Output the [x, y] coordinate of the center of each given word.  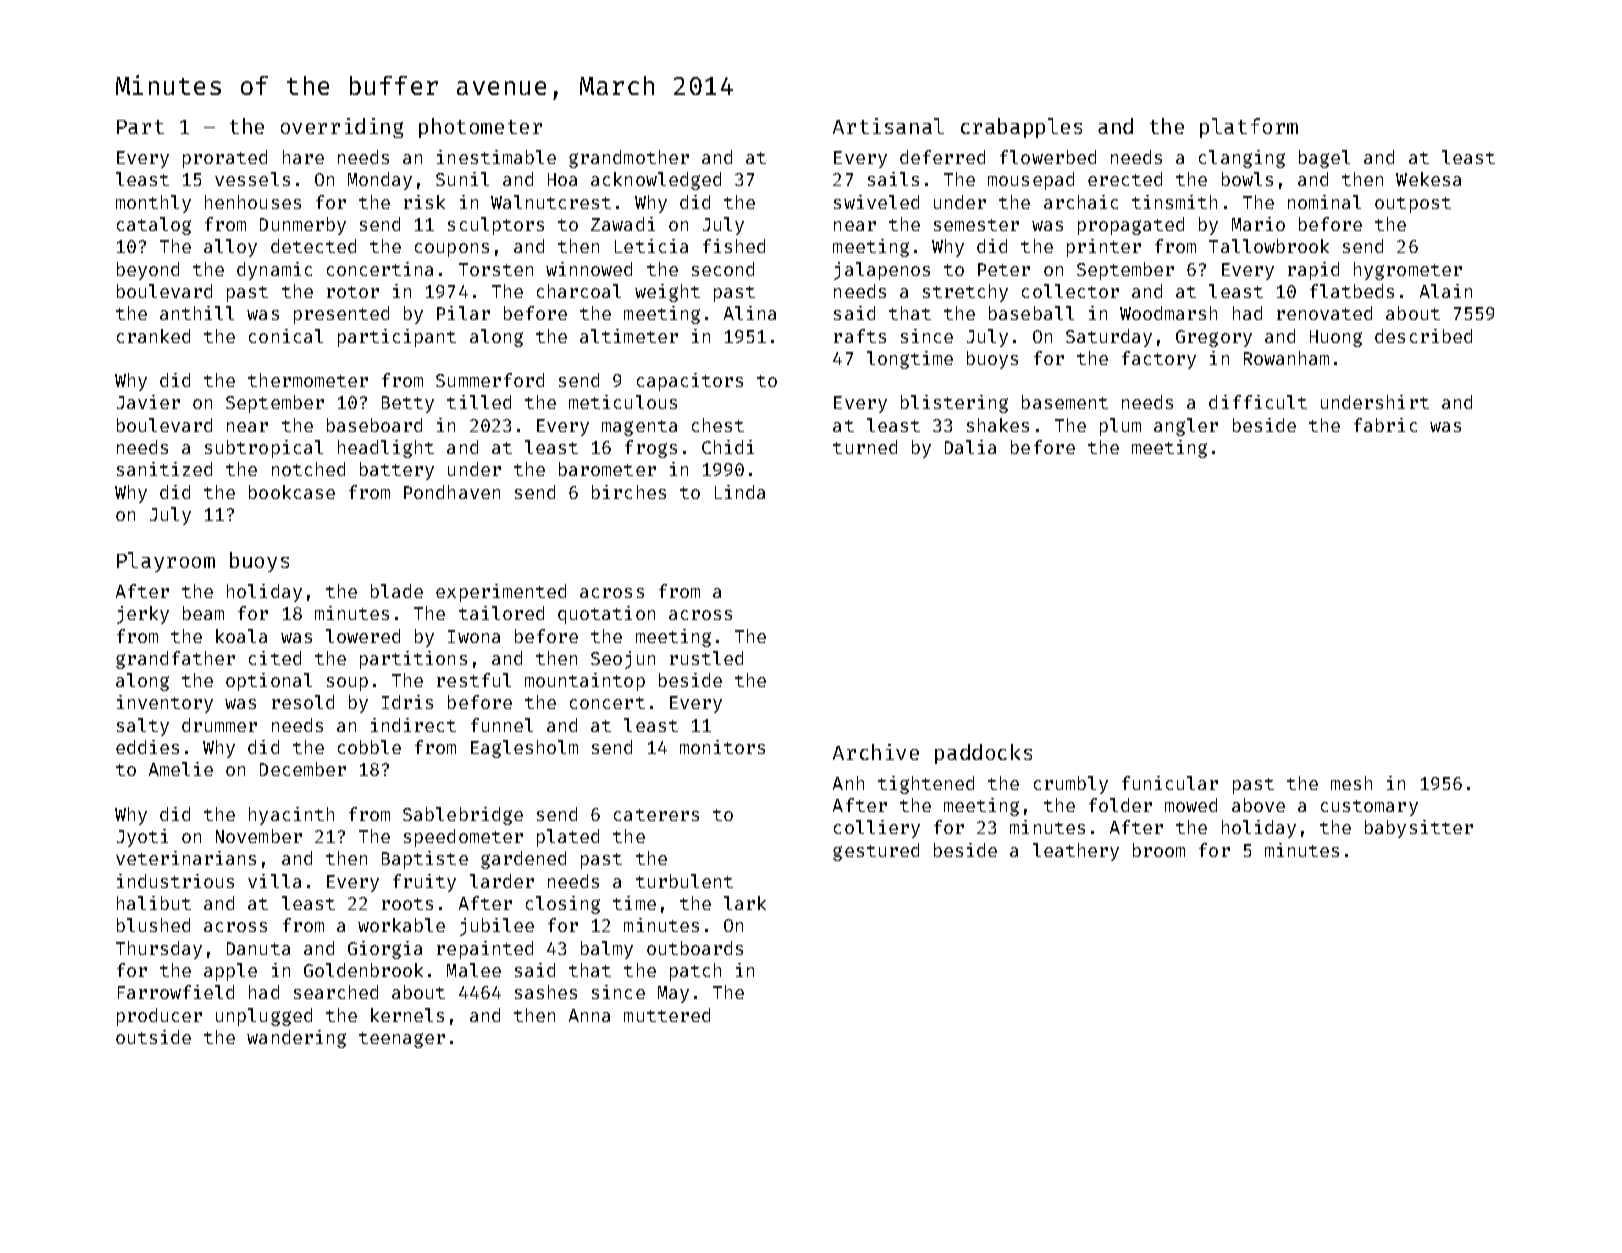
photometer [480, 128]
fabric [1385, 425]
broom [1159, 850]
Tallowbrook [1269, 246]
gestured [876, 852]
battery [397, 471]
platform [1249, 128]
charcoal [579, 291]
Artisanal [888, 126]
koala [241, 636]
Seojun [623, 660]
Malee [474, 970]
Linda [740, 492]
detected [313, 246]
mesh [1351, 783]
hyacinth [291, 816]
